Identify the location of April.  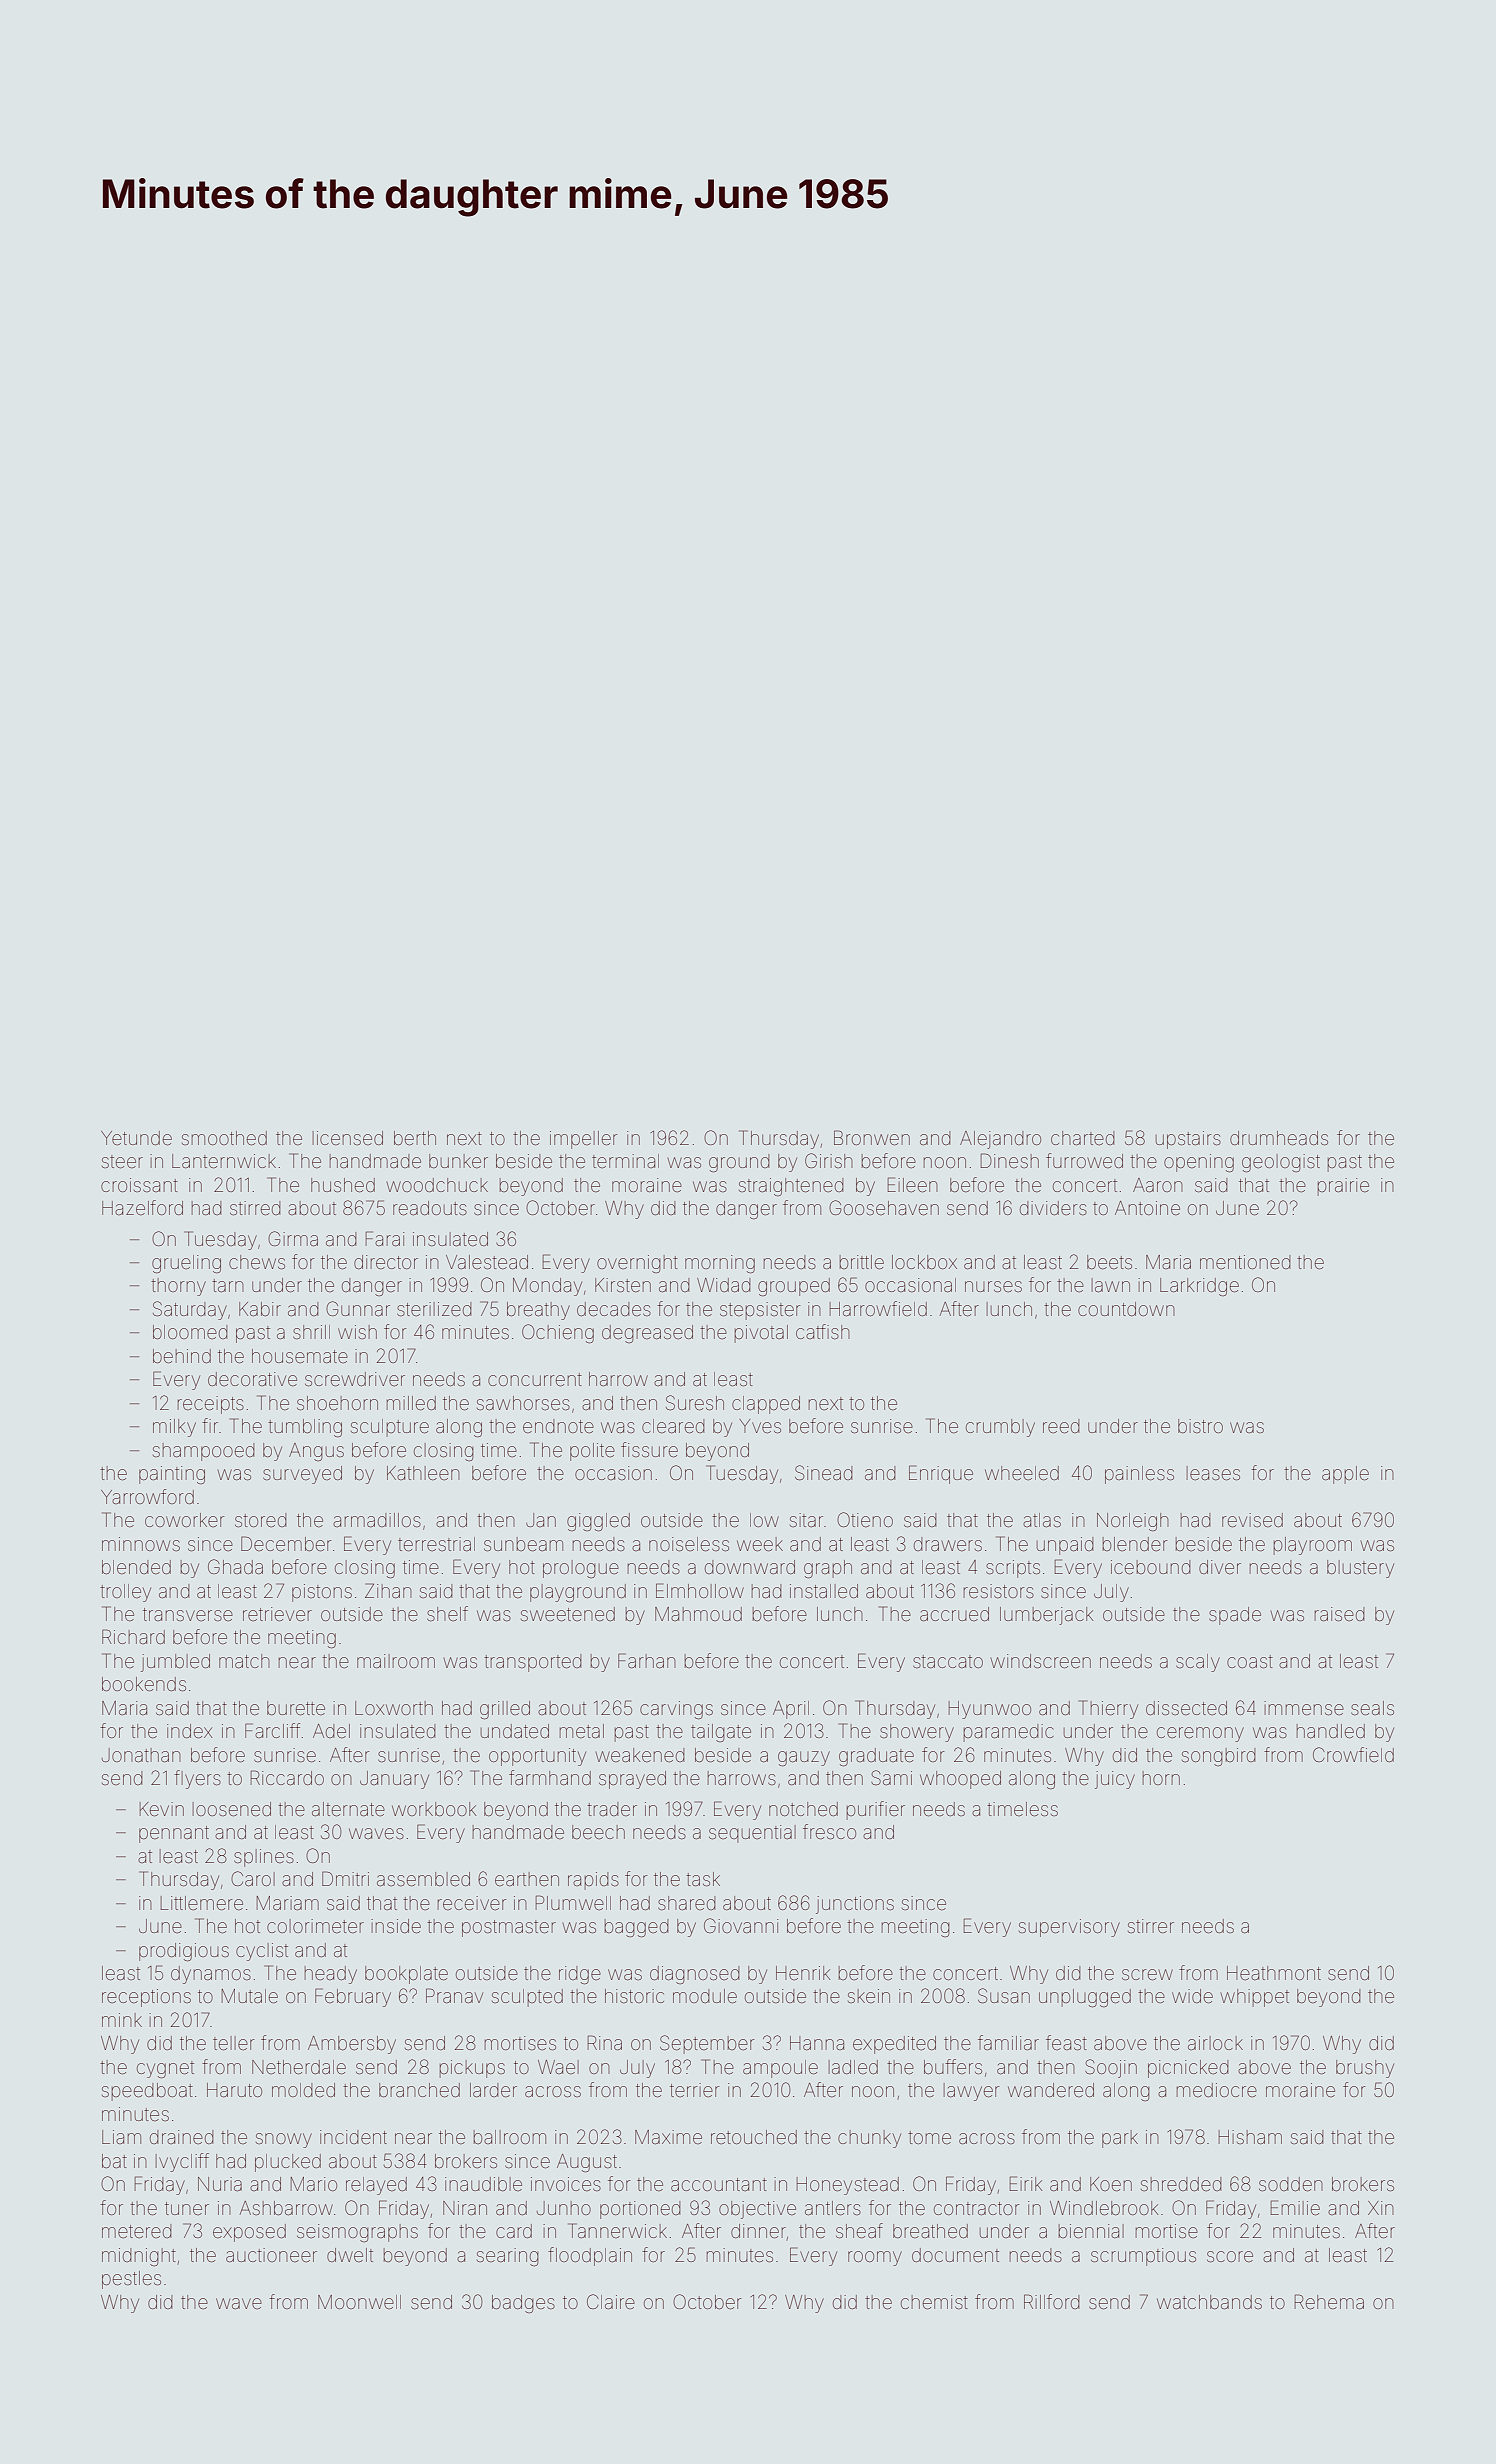
(791, 1710).
